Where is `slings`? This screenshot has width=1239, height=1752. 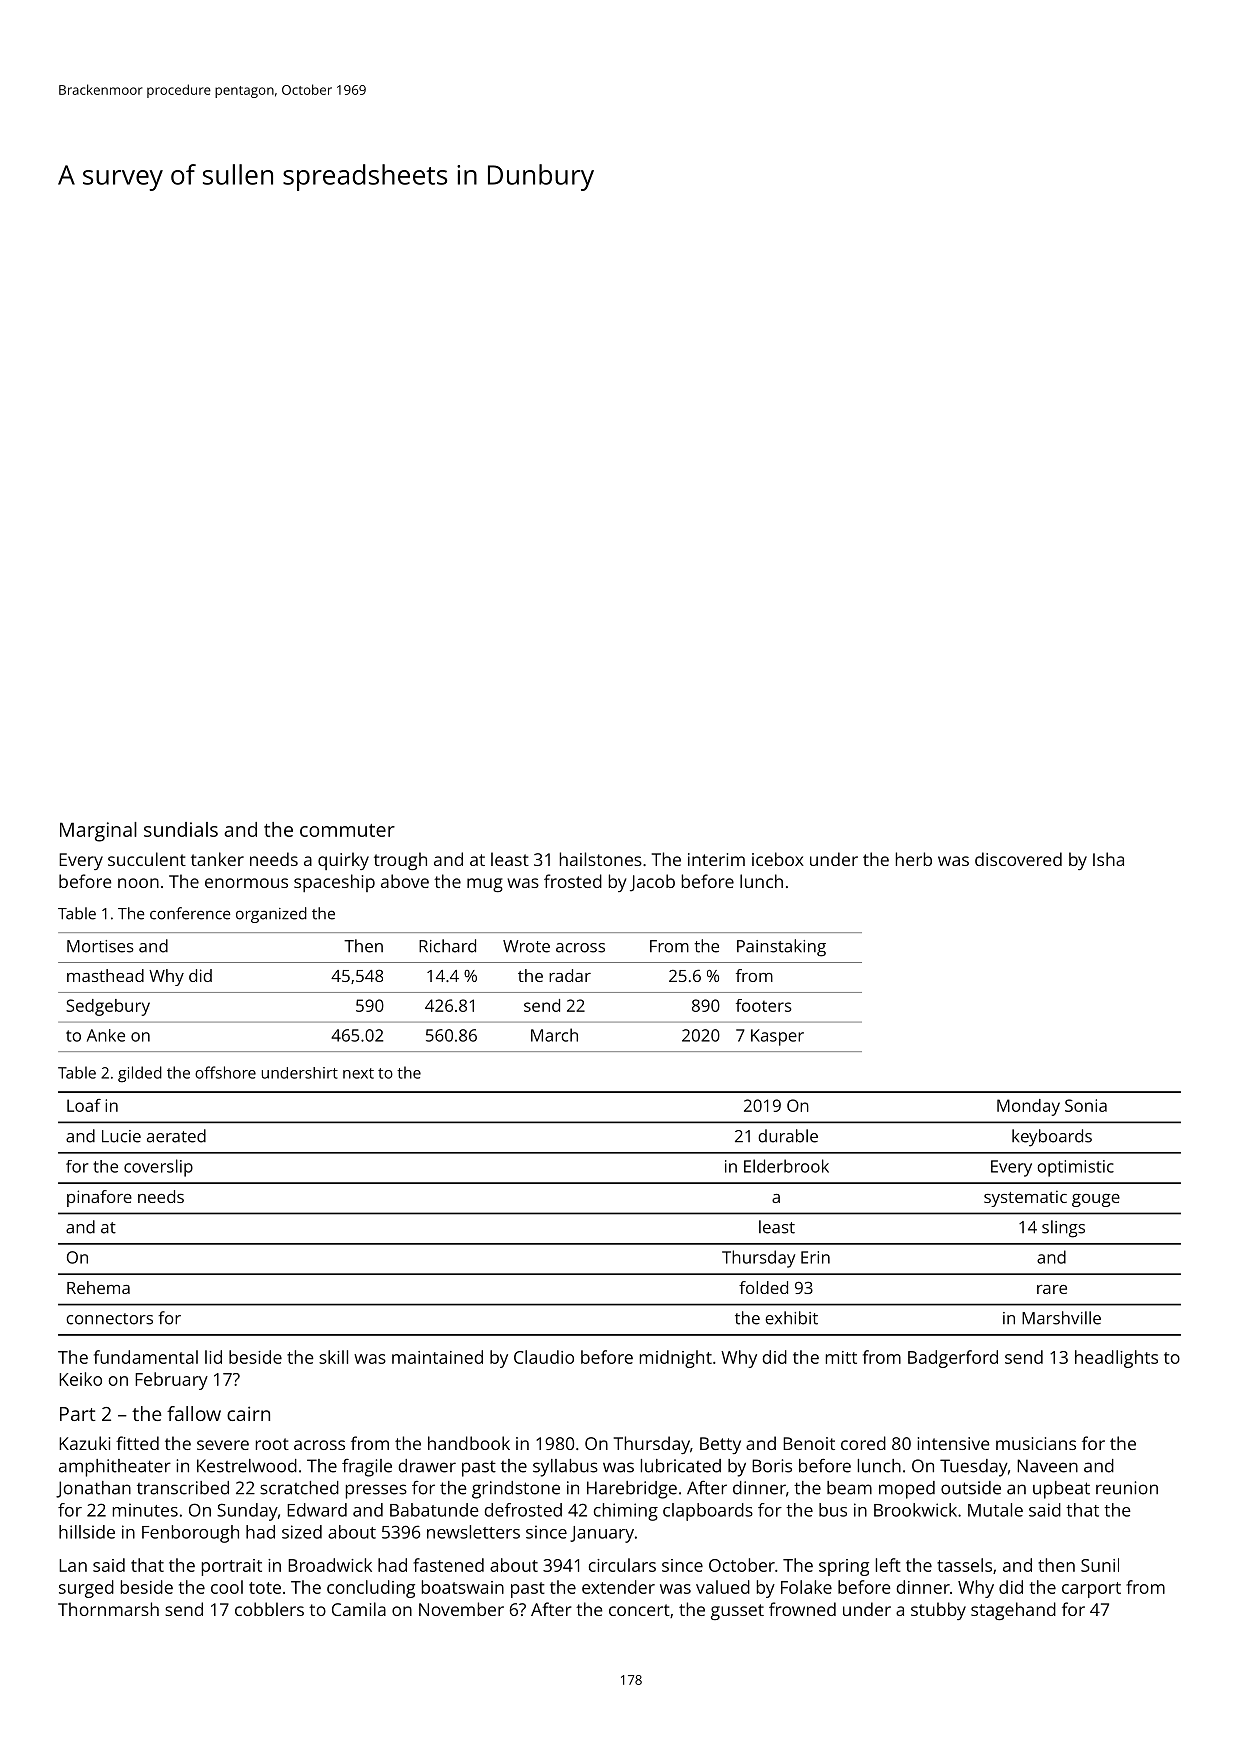
slings is located at coordinates (1063, 1229).
